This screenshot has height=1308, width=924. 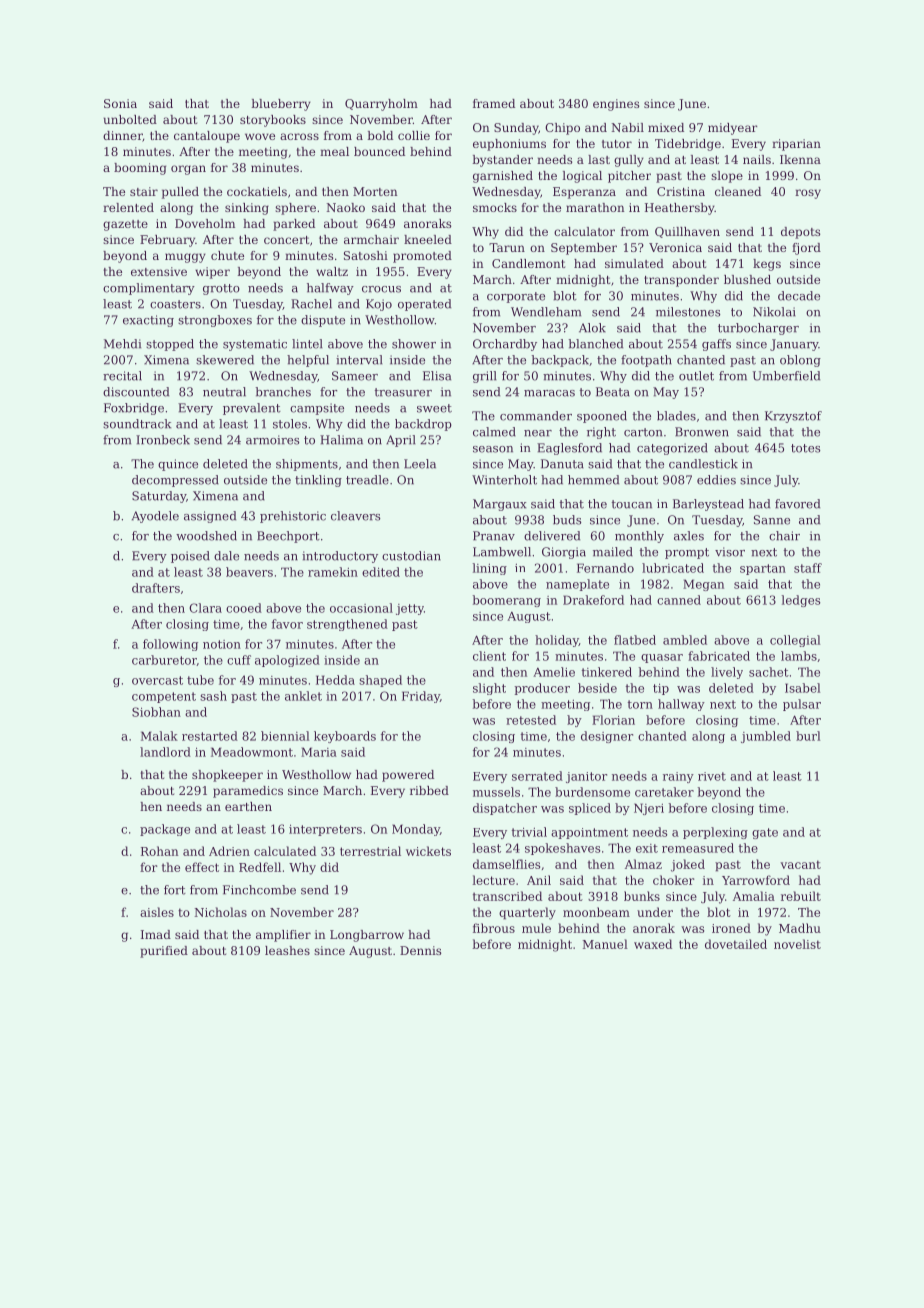 What do you see at coordinates (796, 145) in the screenshot?
I see `riparian` at bounding box center [796, 145].
